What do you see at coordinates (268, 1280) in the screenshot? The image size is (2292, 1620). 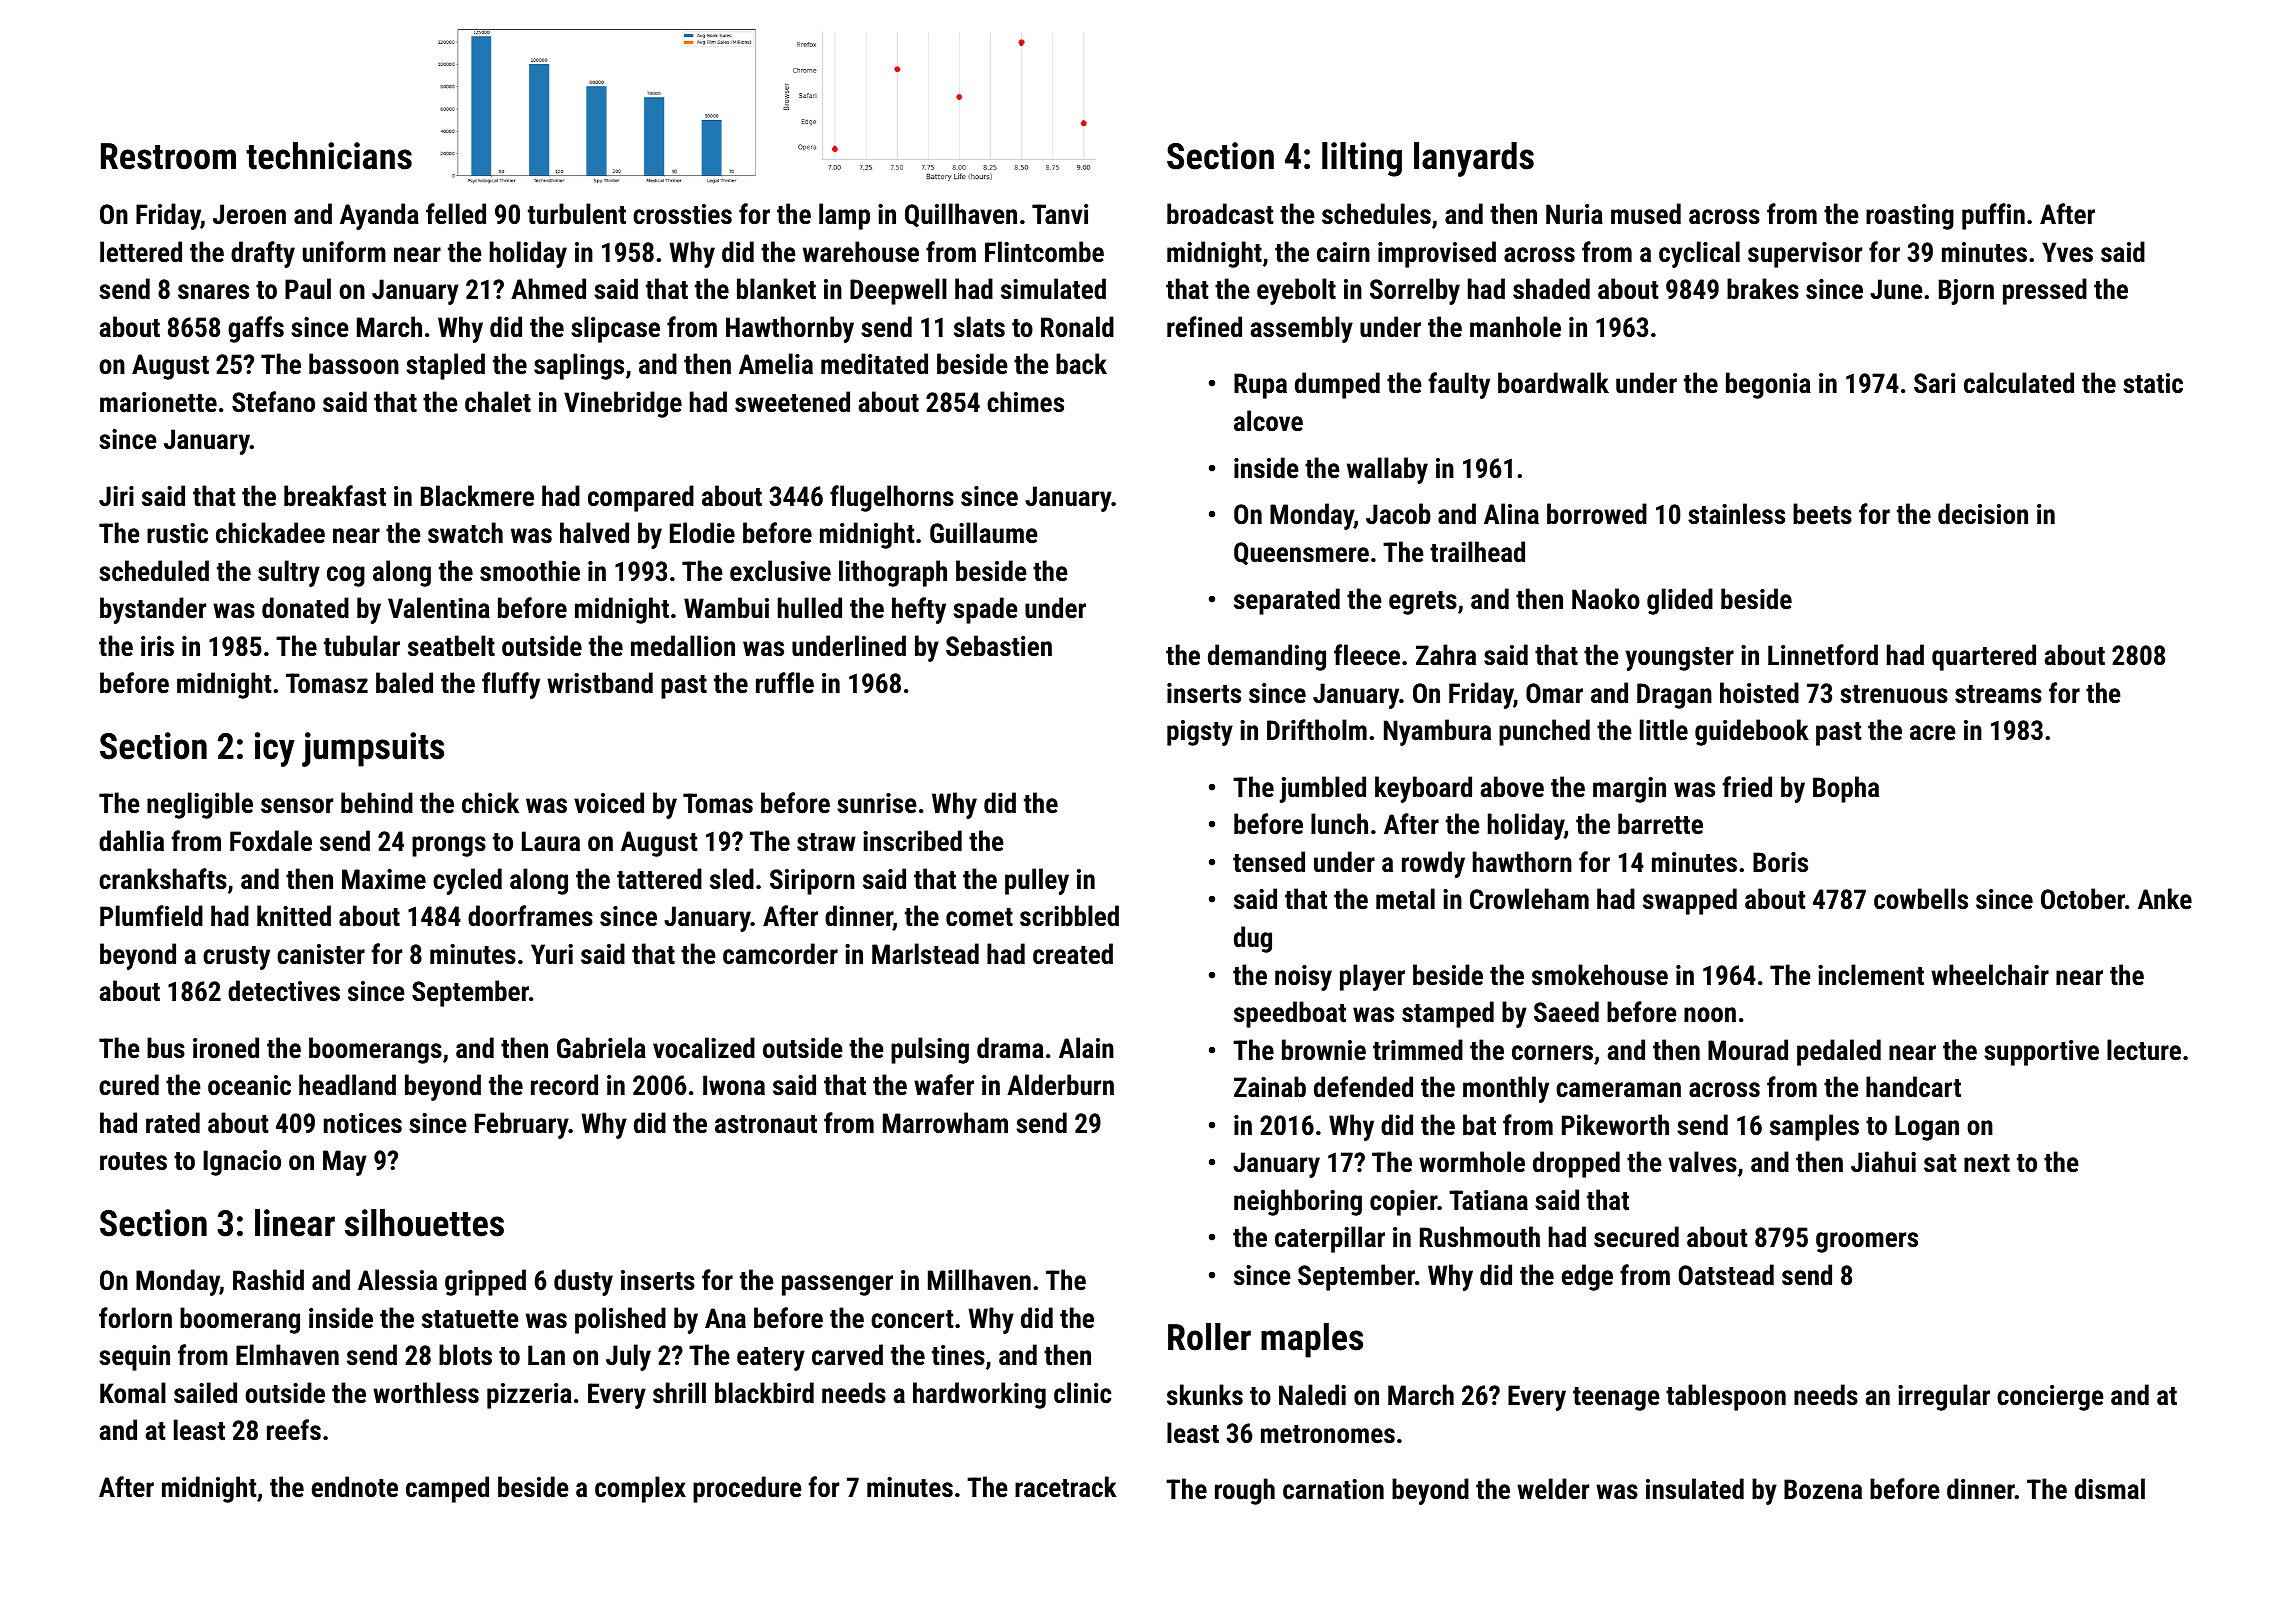 I see `Rashid` at bounding box center [268, 1280].
